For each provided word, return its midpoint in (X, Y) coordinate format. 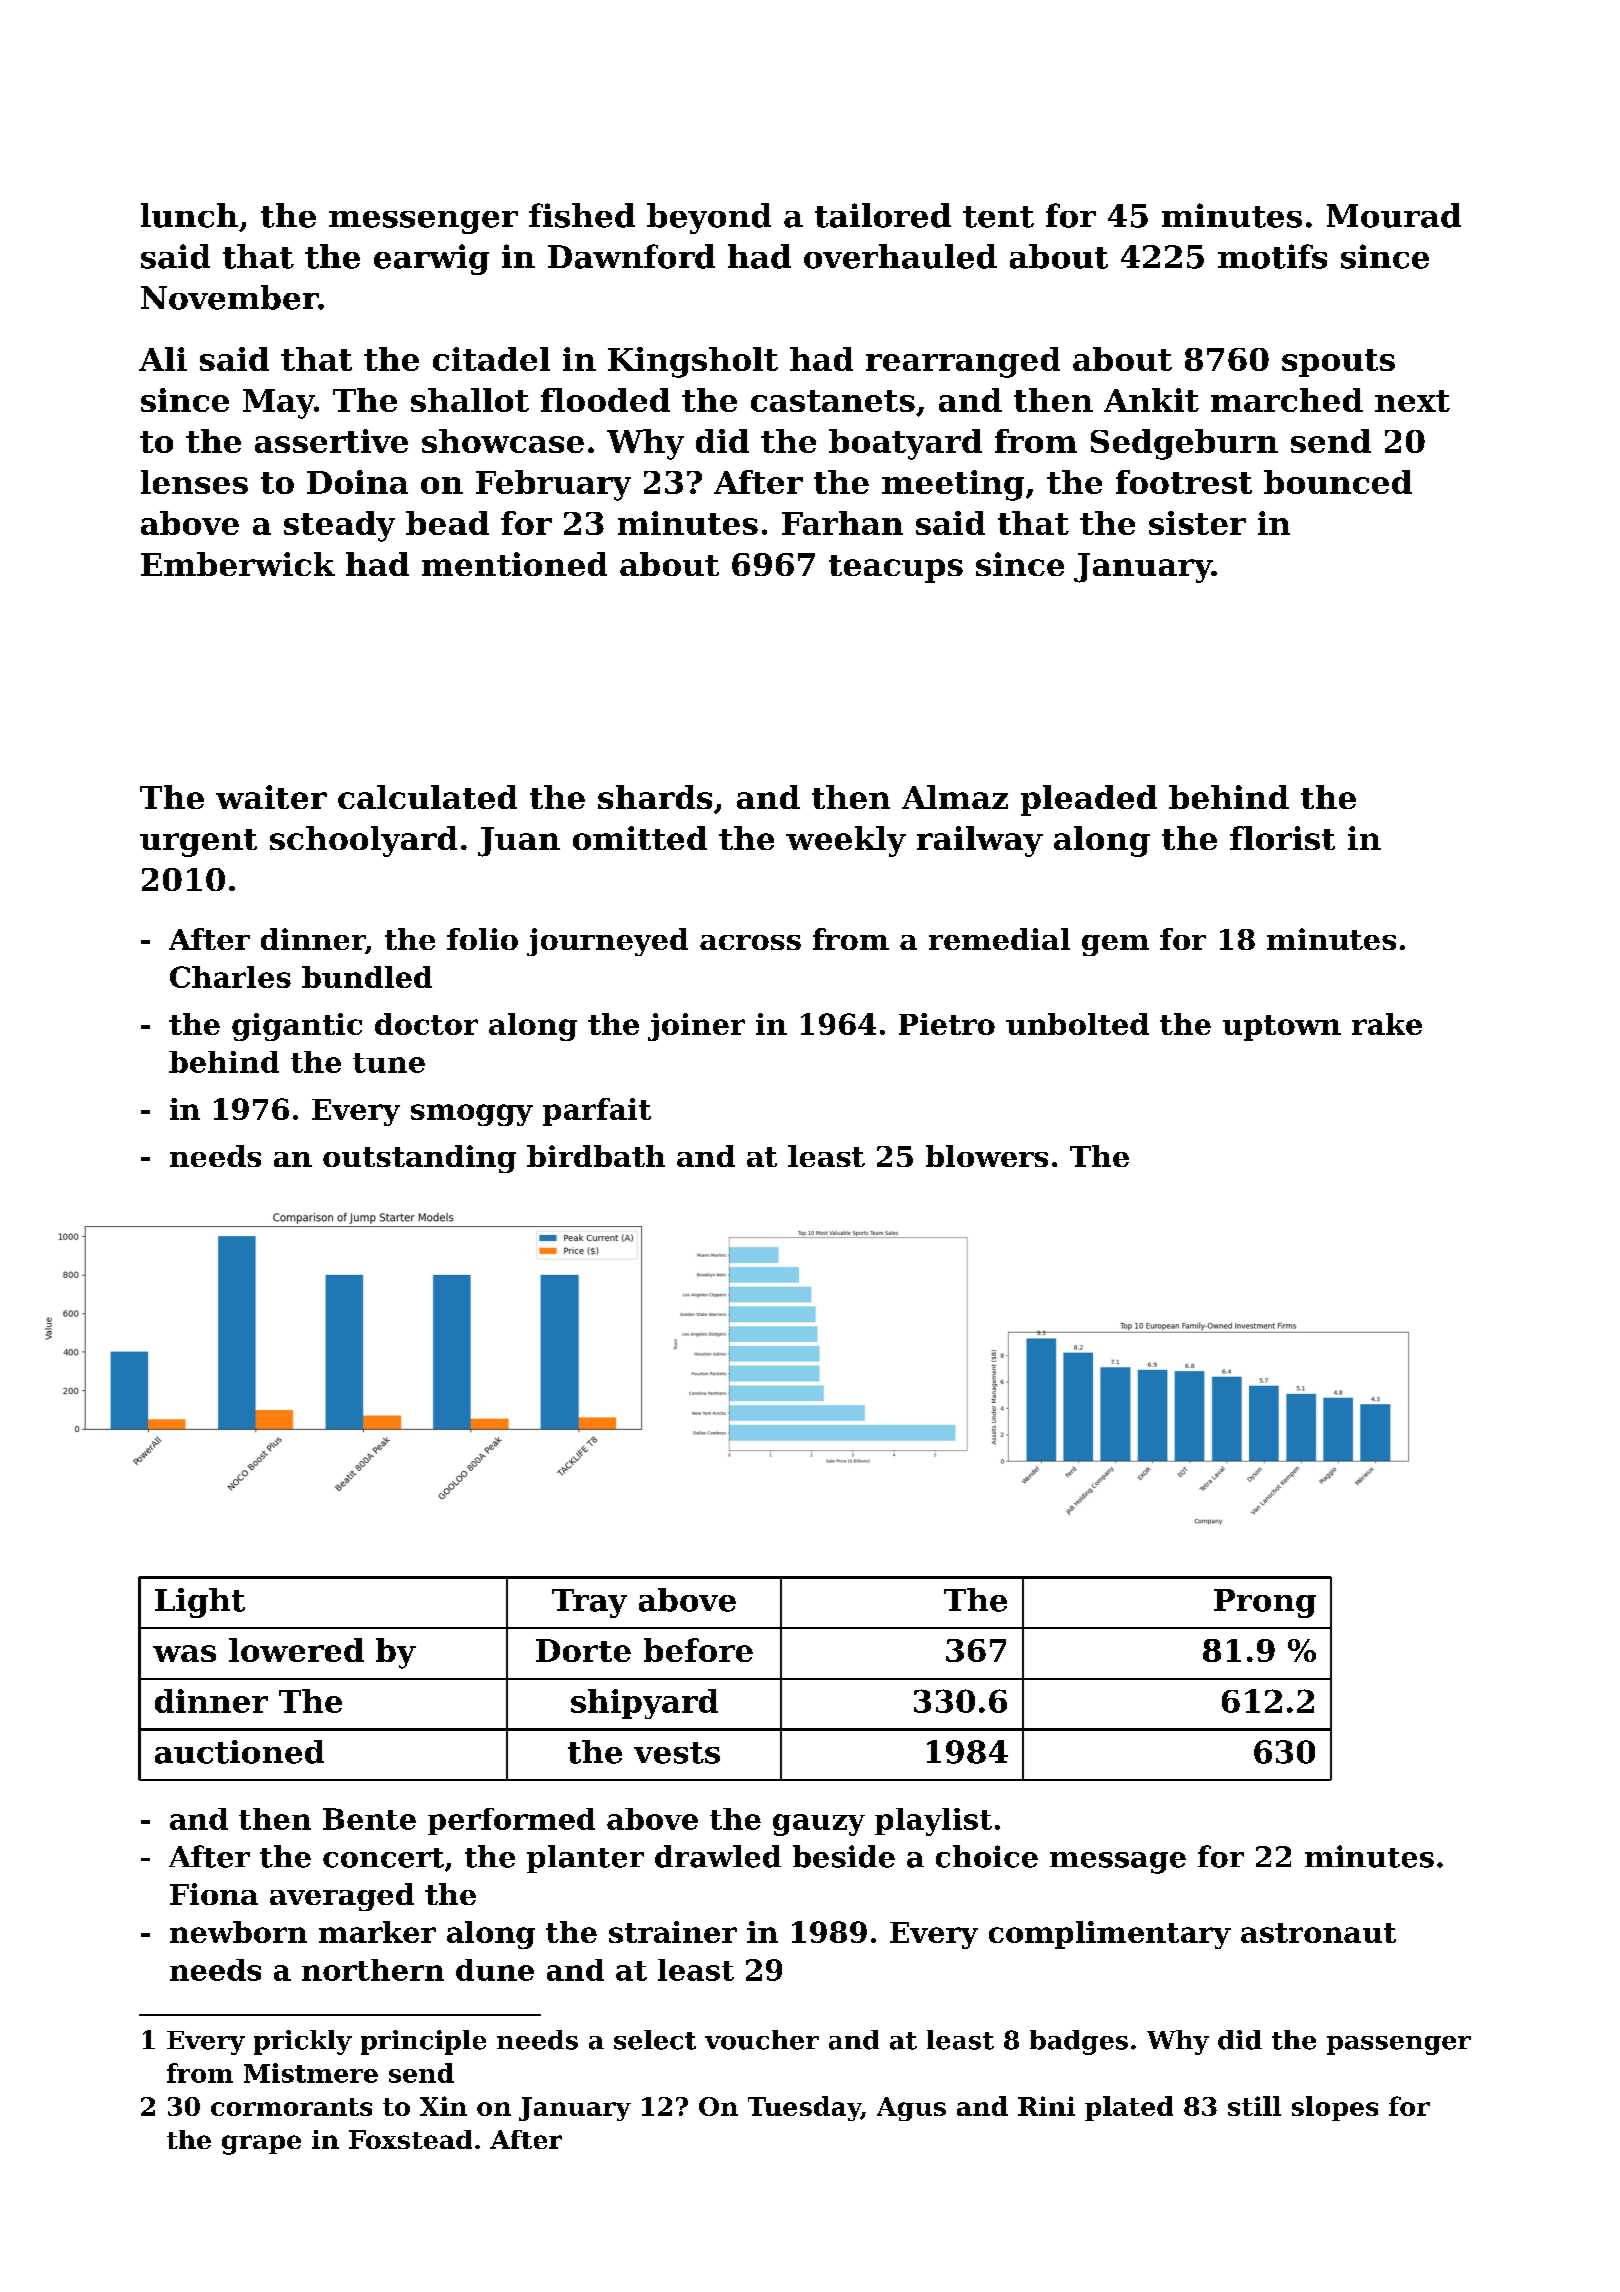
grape (261, 2145)
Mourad (1394, 215)
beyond (709, 218)
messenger (423, 222)
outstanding (419, 1159)
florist (1282, 838)
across (750, 942)
